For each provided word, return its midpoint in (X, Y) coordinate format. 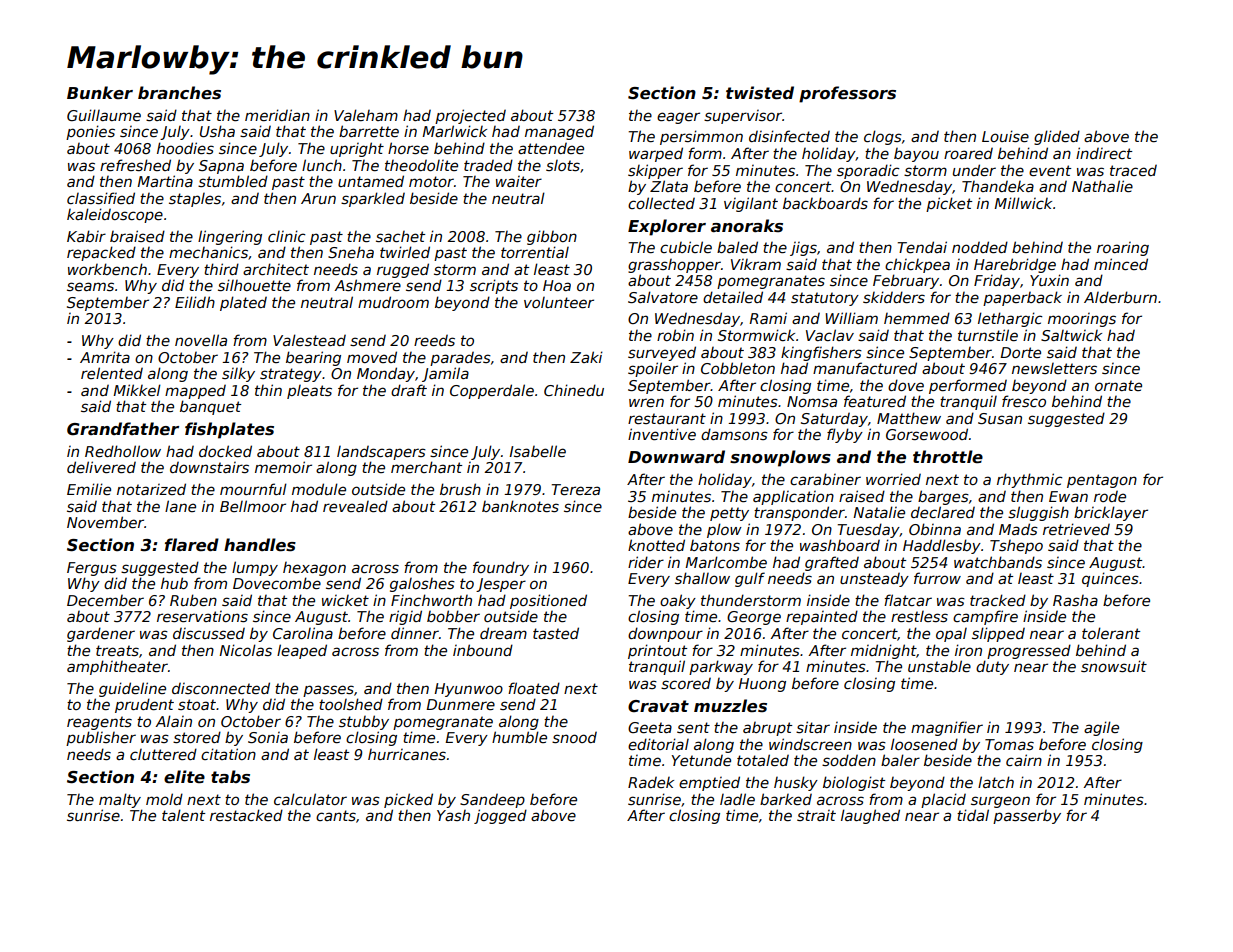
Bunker (100, 92)
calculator (310, 799)
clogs (883, 137)
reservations (202, 616)
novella (201, 340)
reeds (434, 340)
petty (729, 514)
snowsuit (1114, 666)
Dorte (1020, 352)
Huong (762, 685)
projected (470, 116)
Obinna (935, 529)
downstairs (209, 467)
